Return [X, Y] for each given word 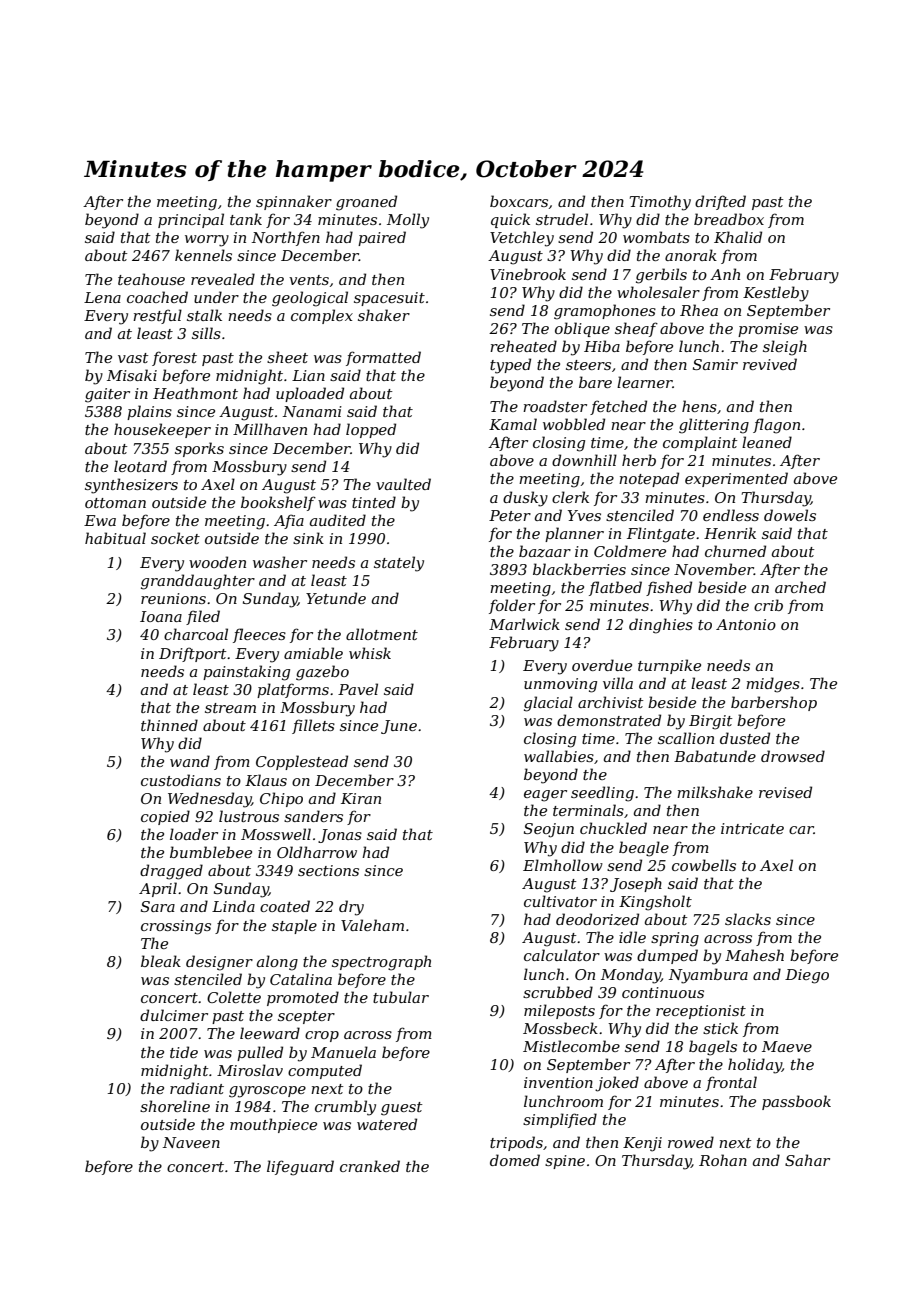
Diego [807, 976]
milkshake [715, 792]
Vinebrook [528, 274]
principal [191, 220]
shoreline [175, 1106]
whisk [370, 653]
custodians [181, 780]
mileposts [559, 1011]
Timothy [660, 203]
